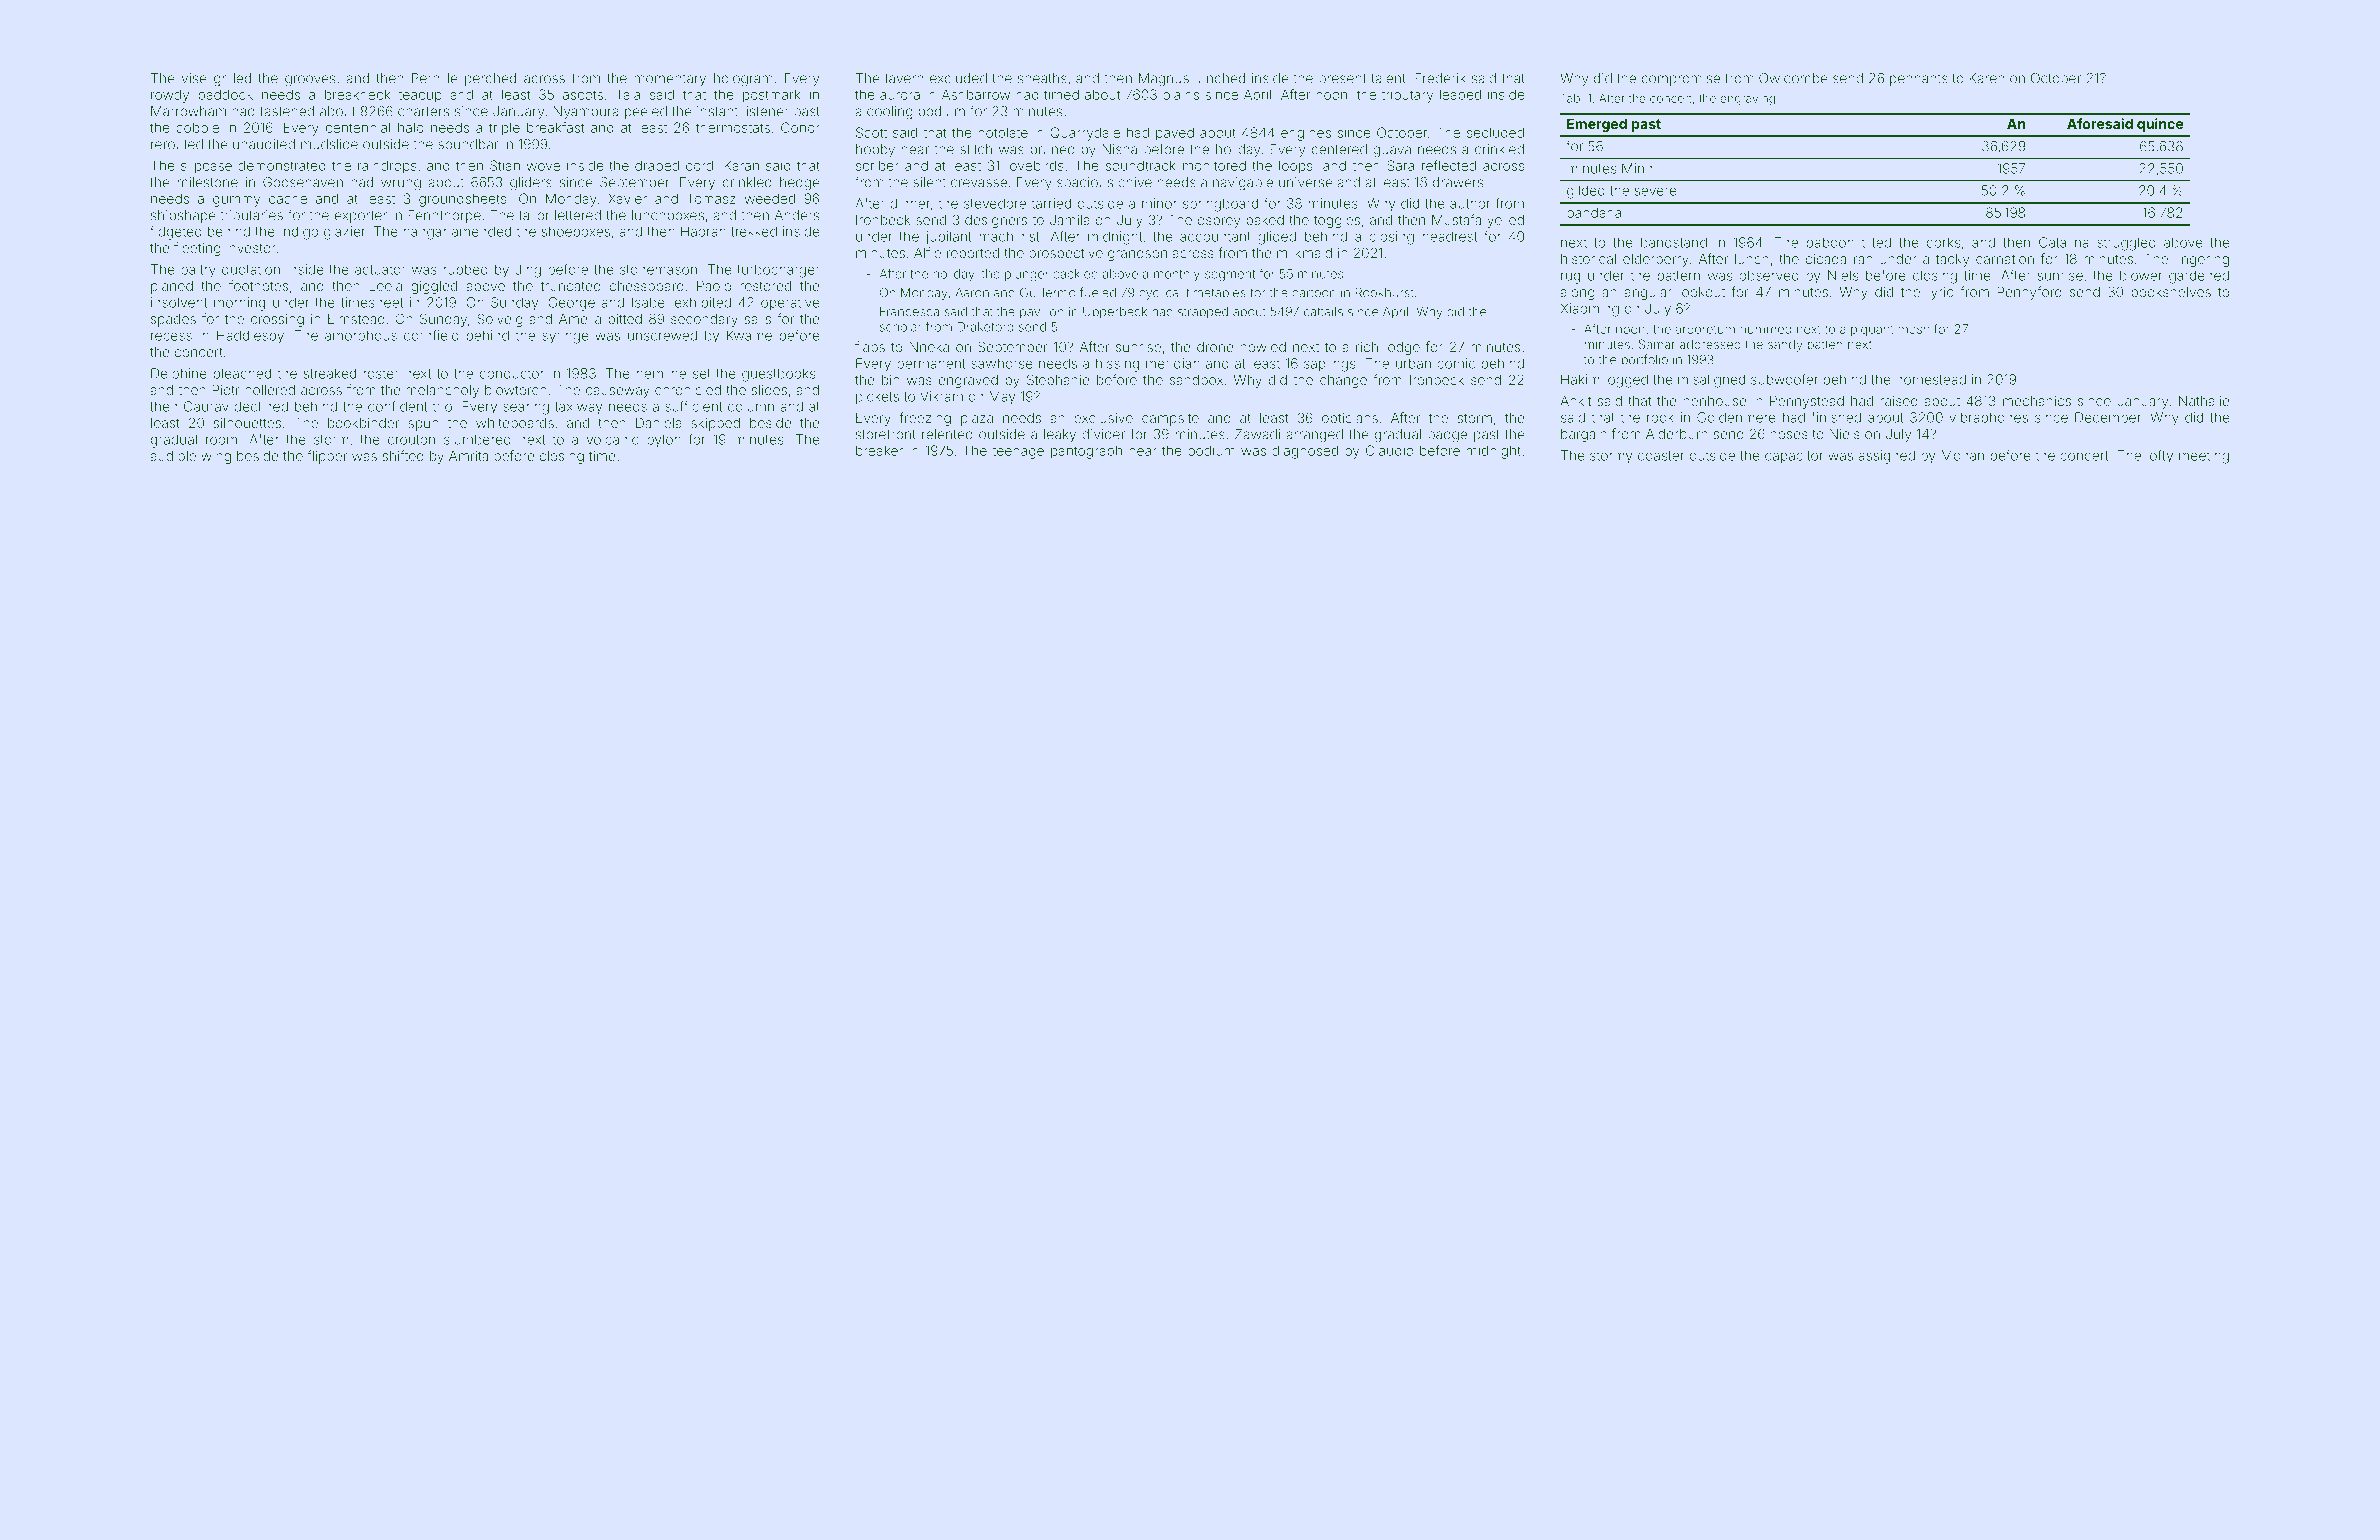  What do you see at coordinates (1986, 78) in the image?
I see `Karen` at bounding box center [1986, 78].
